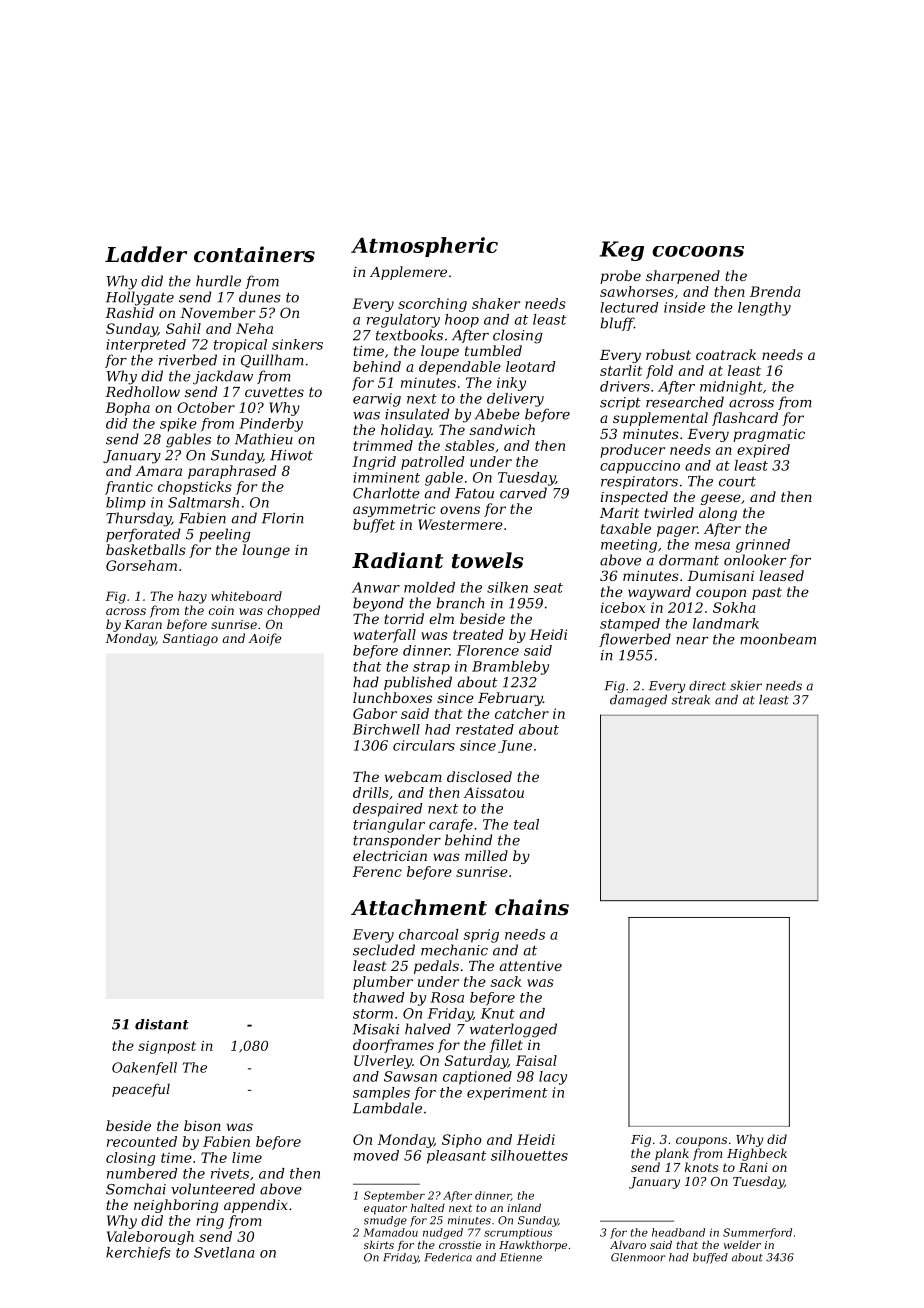 The width and height of the screenshot is (924, 1308). I want to click on drills, so click(371, 792).
